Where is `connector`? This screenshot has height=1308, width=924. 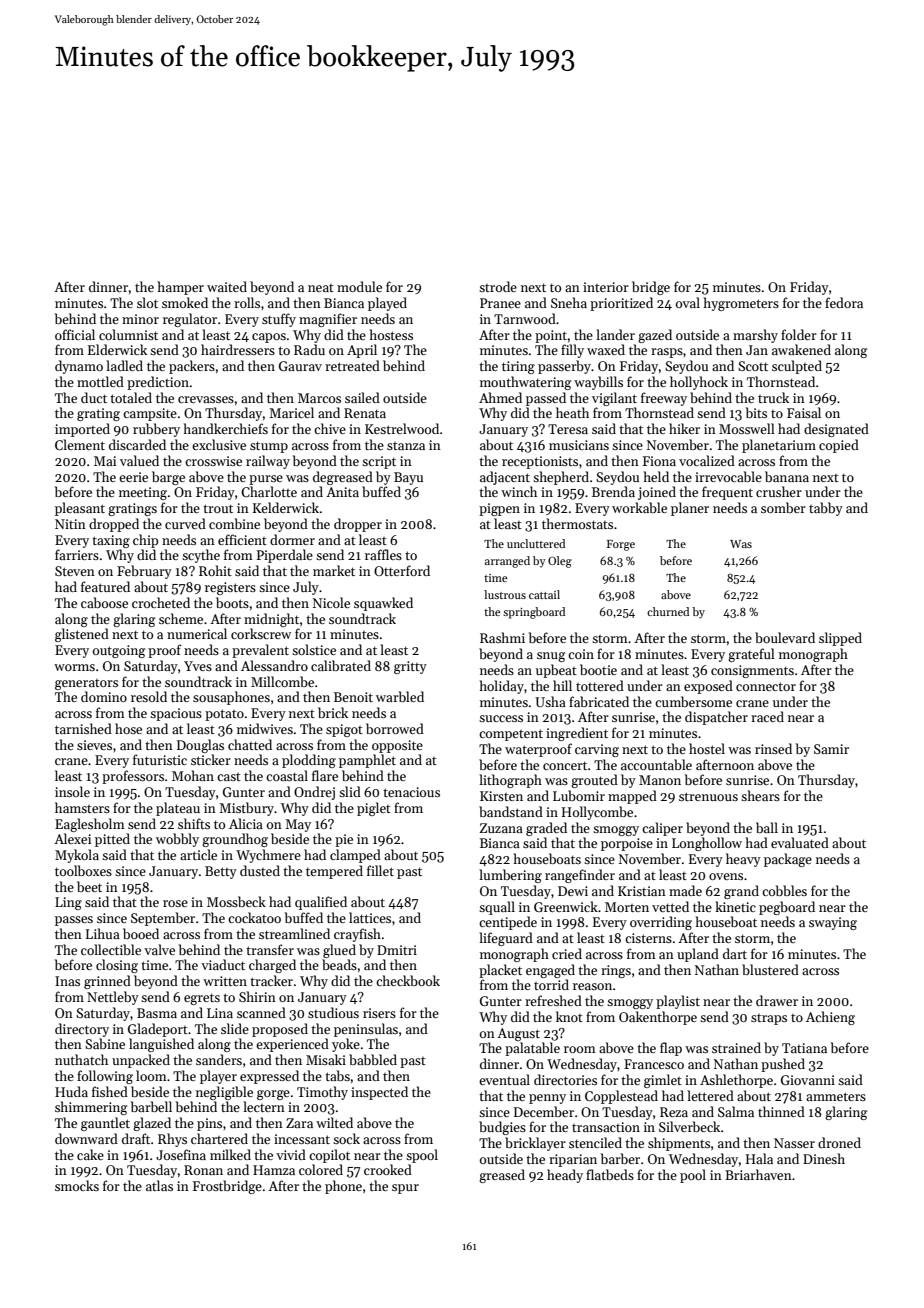
connector is located at coordinates (766, 686).
